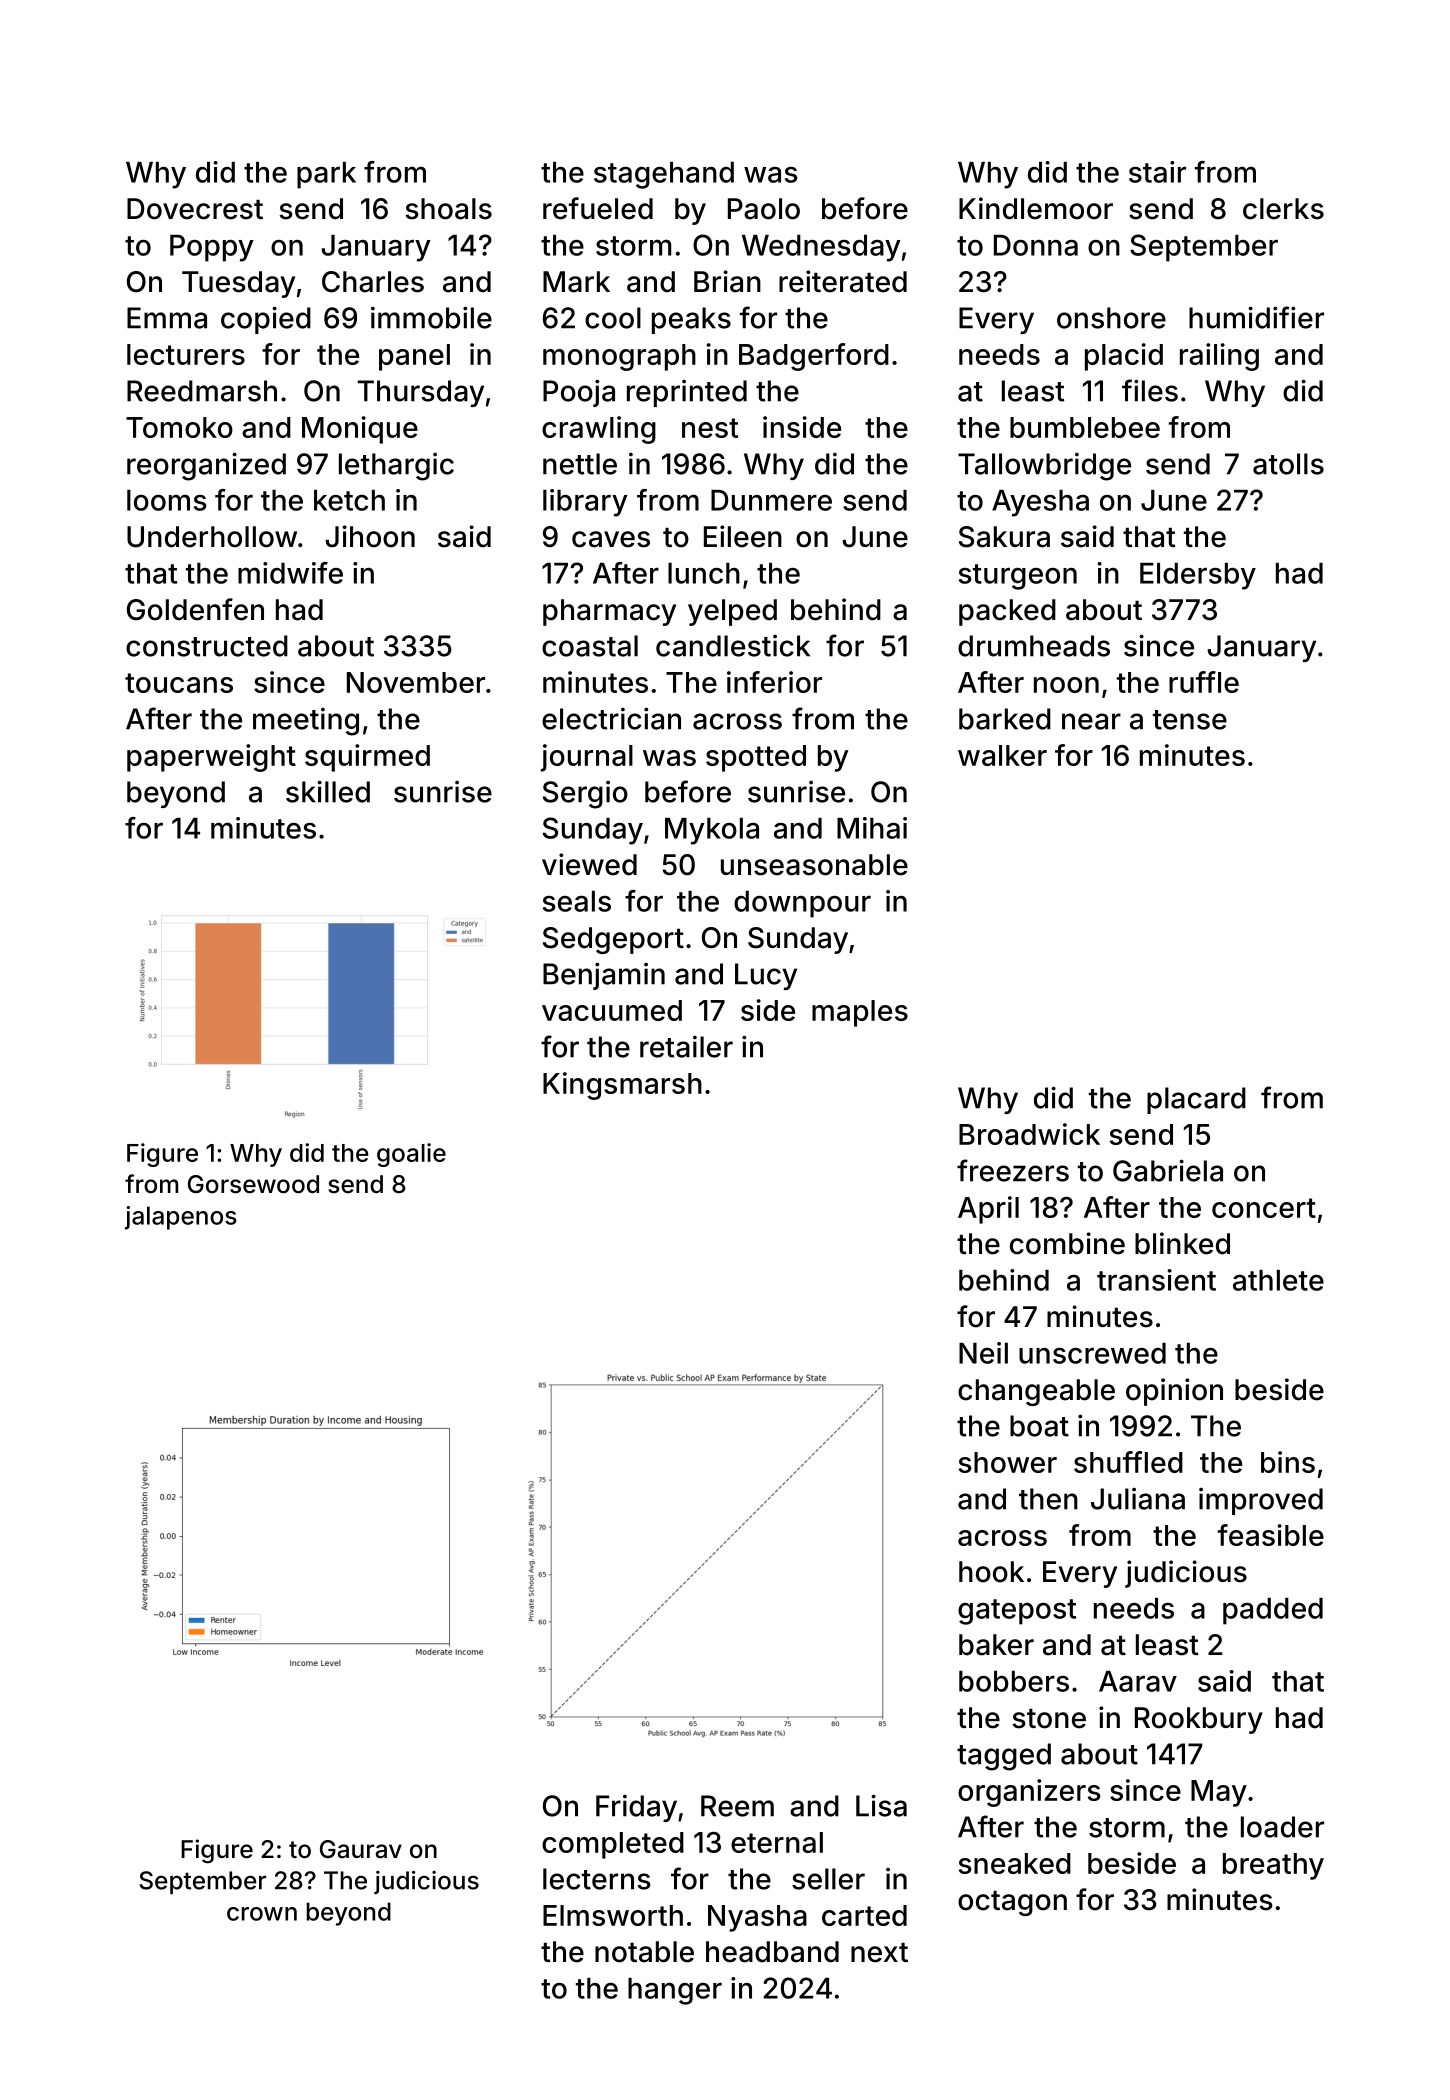 The width and height of the image is (1450, 2100). Describe the element at coordinates (181, 1218) in the image. I see `jalapenos` at that location.
